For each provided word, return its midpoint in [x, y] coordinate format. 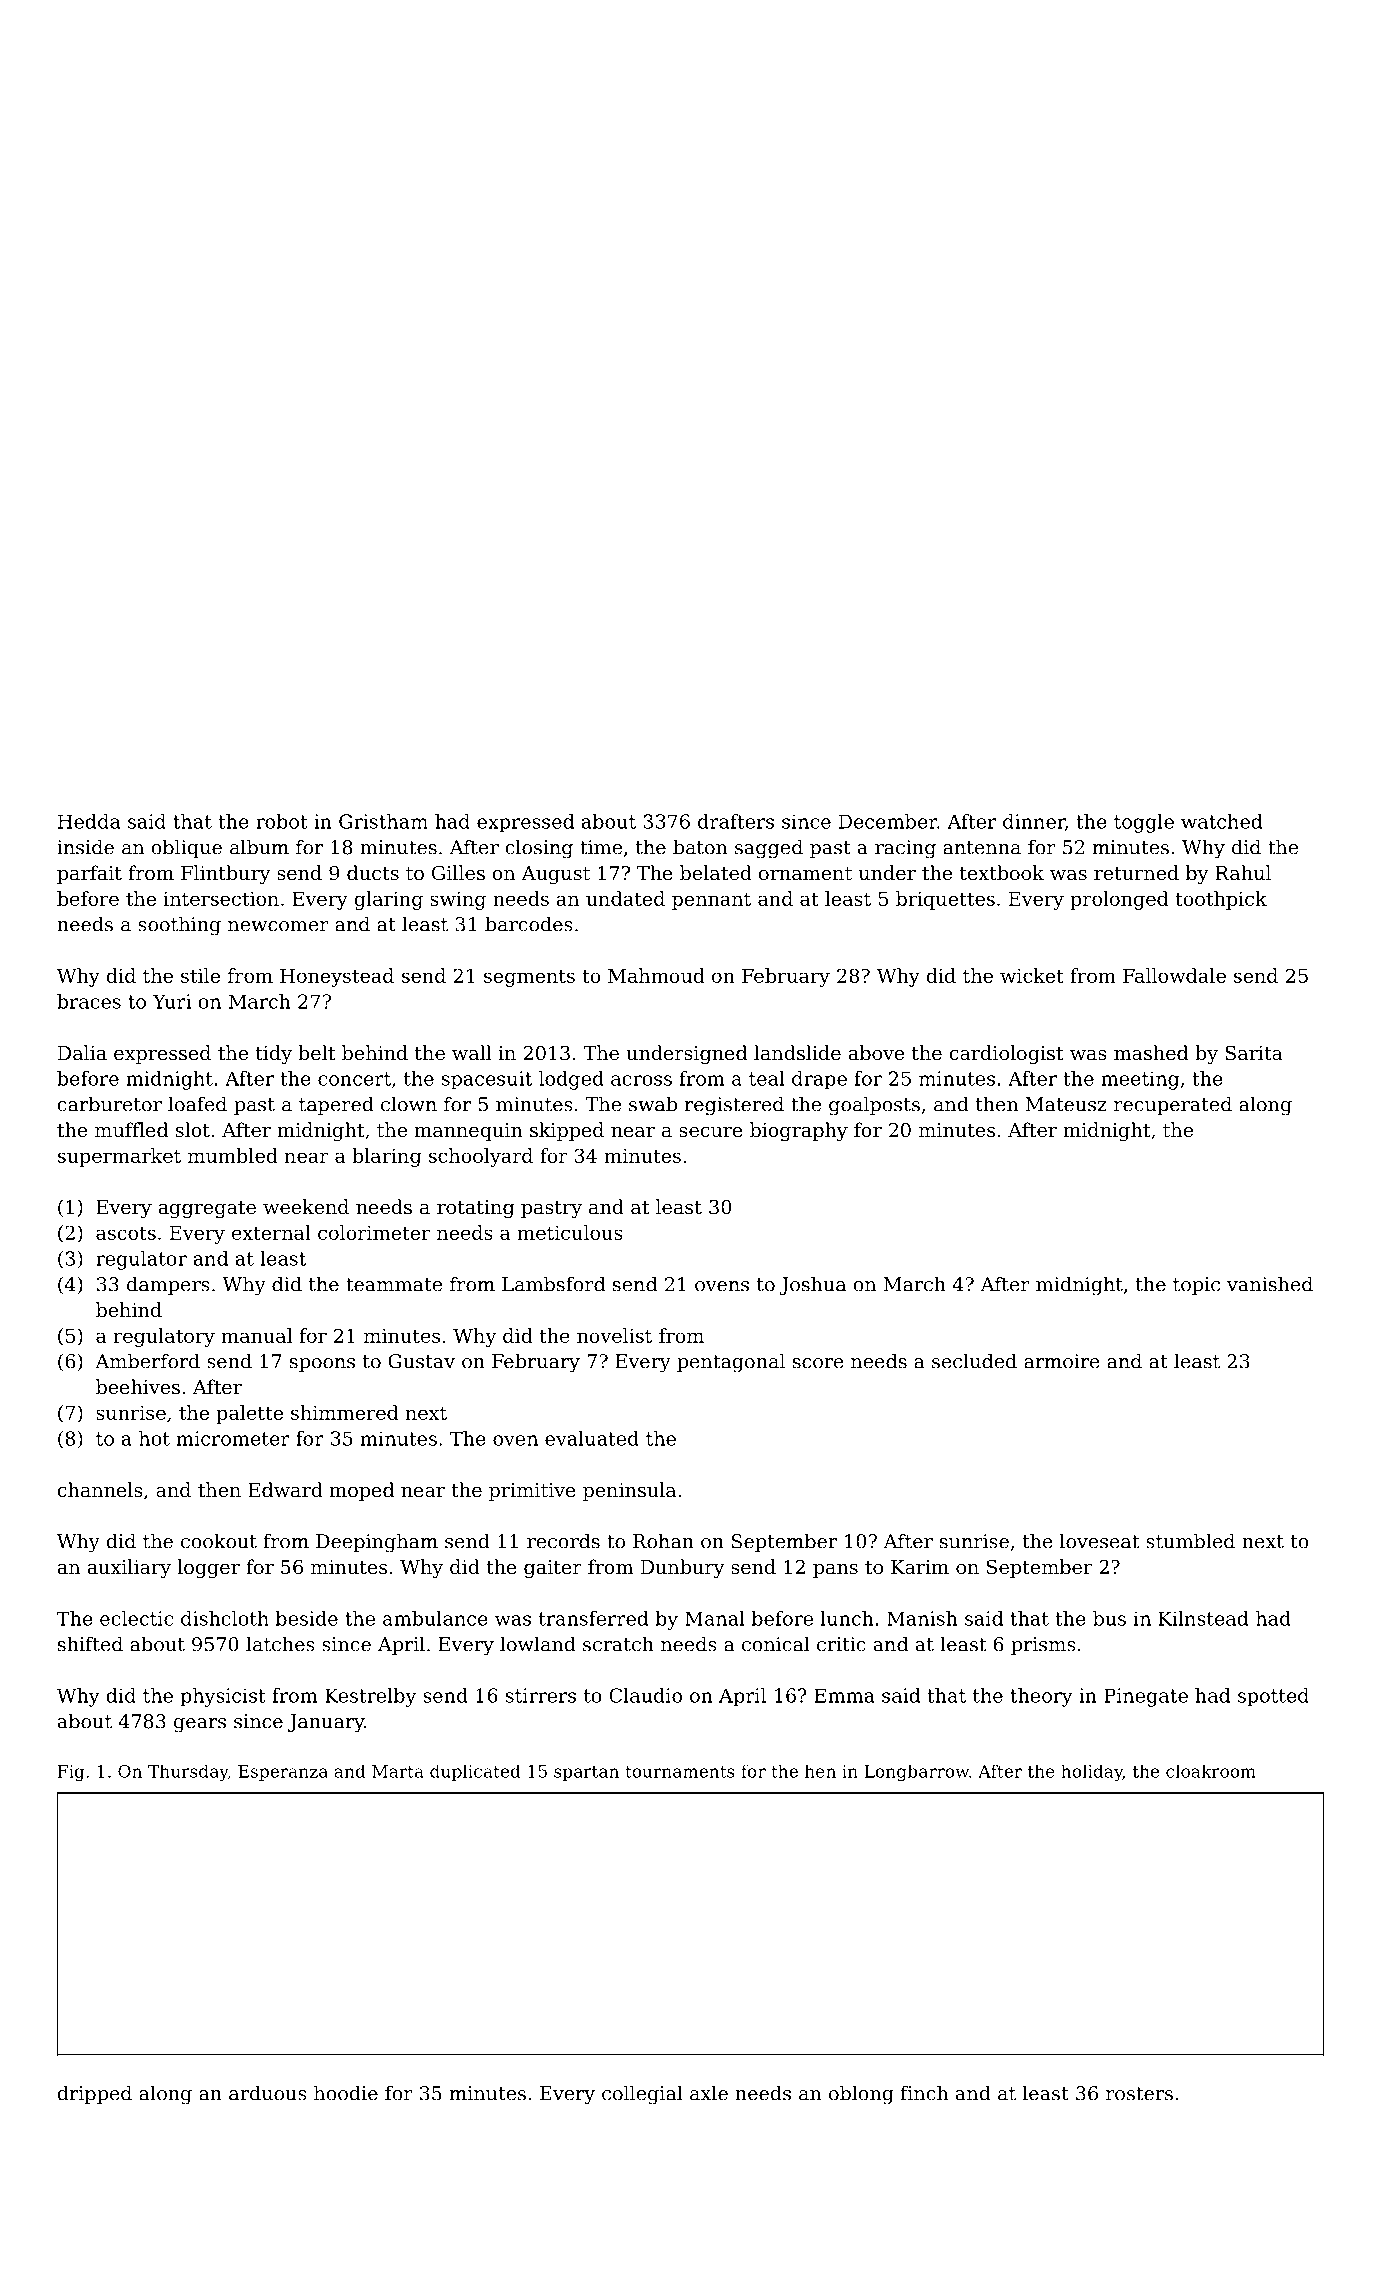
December [888, 821]
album [259, 847]
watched [1221, 821]
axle [709, 2093]
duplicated [475, 1773]
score [818, 1363]
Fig [70, 1773]
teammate [394, 1285]
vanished [1270, 1284]
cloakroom [1211, 1771]
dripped [94, 2094]
